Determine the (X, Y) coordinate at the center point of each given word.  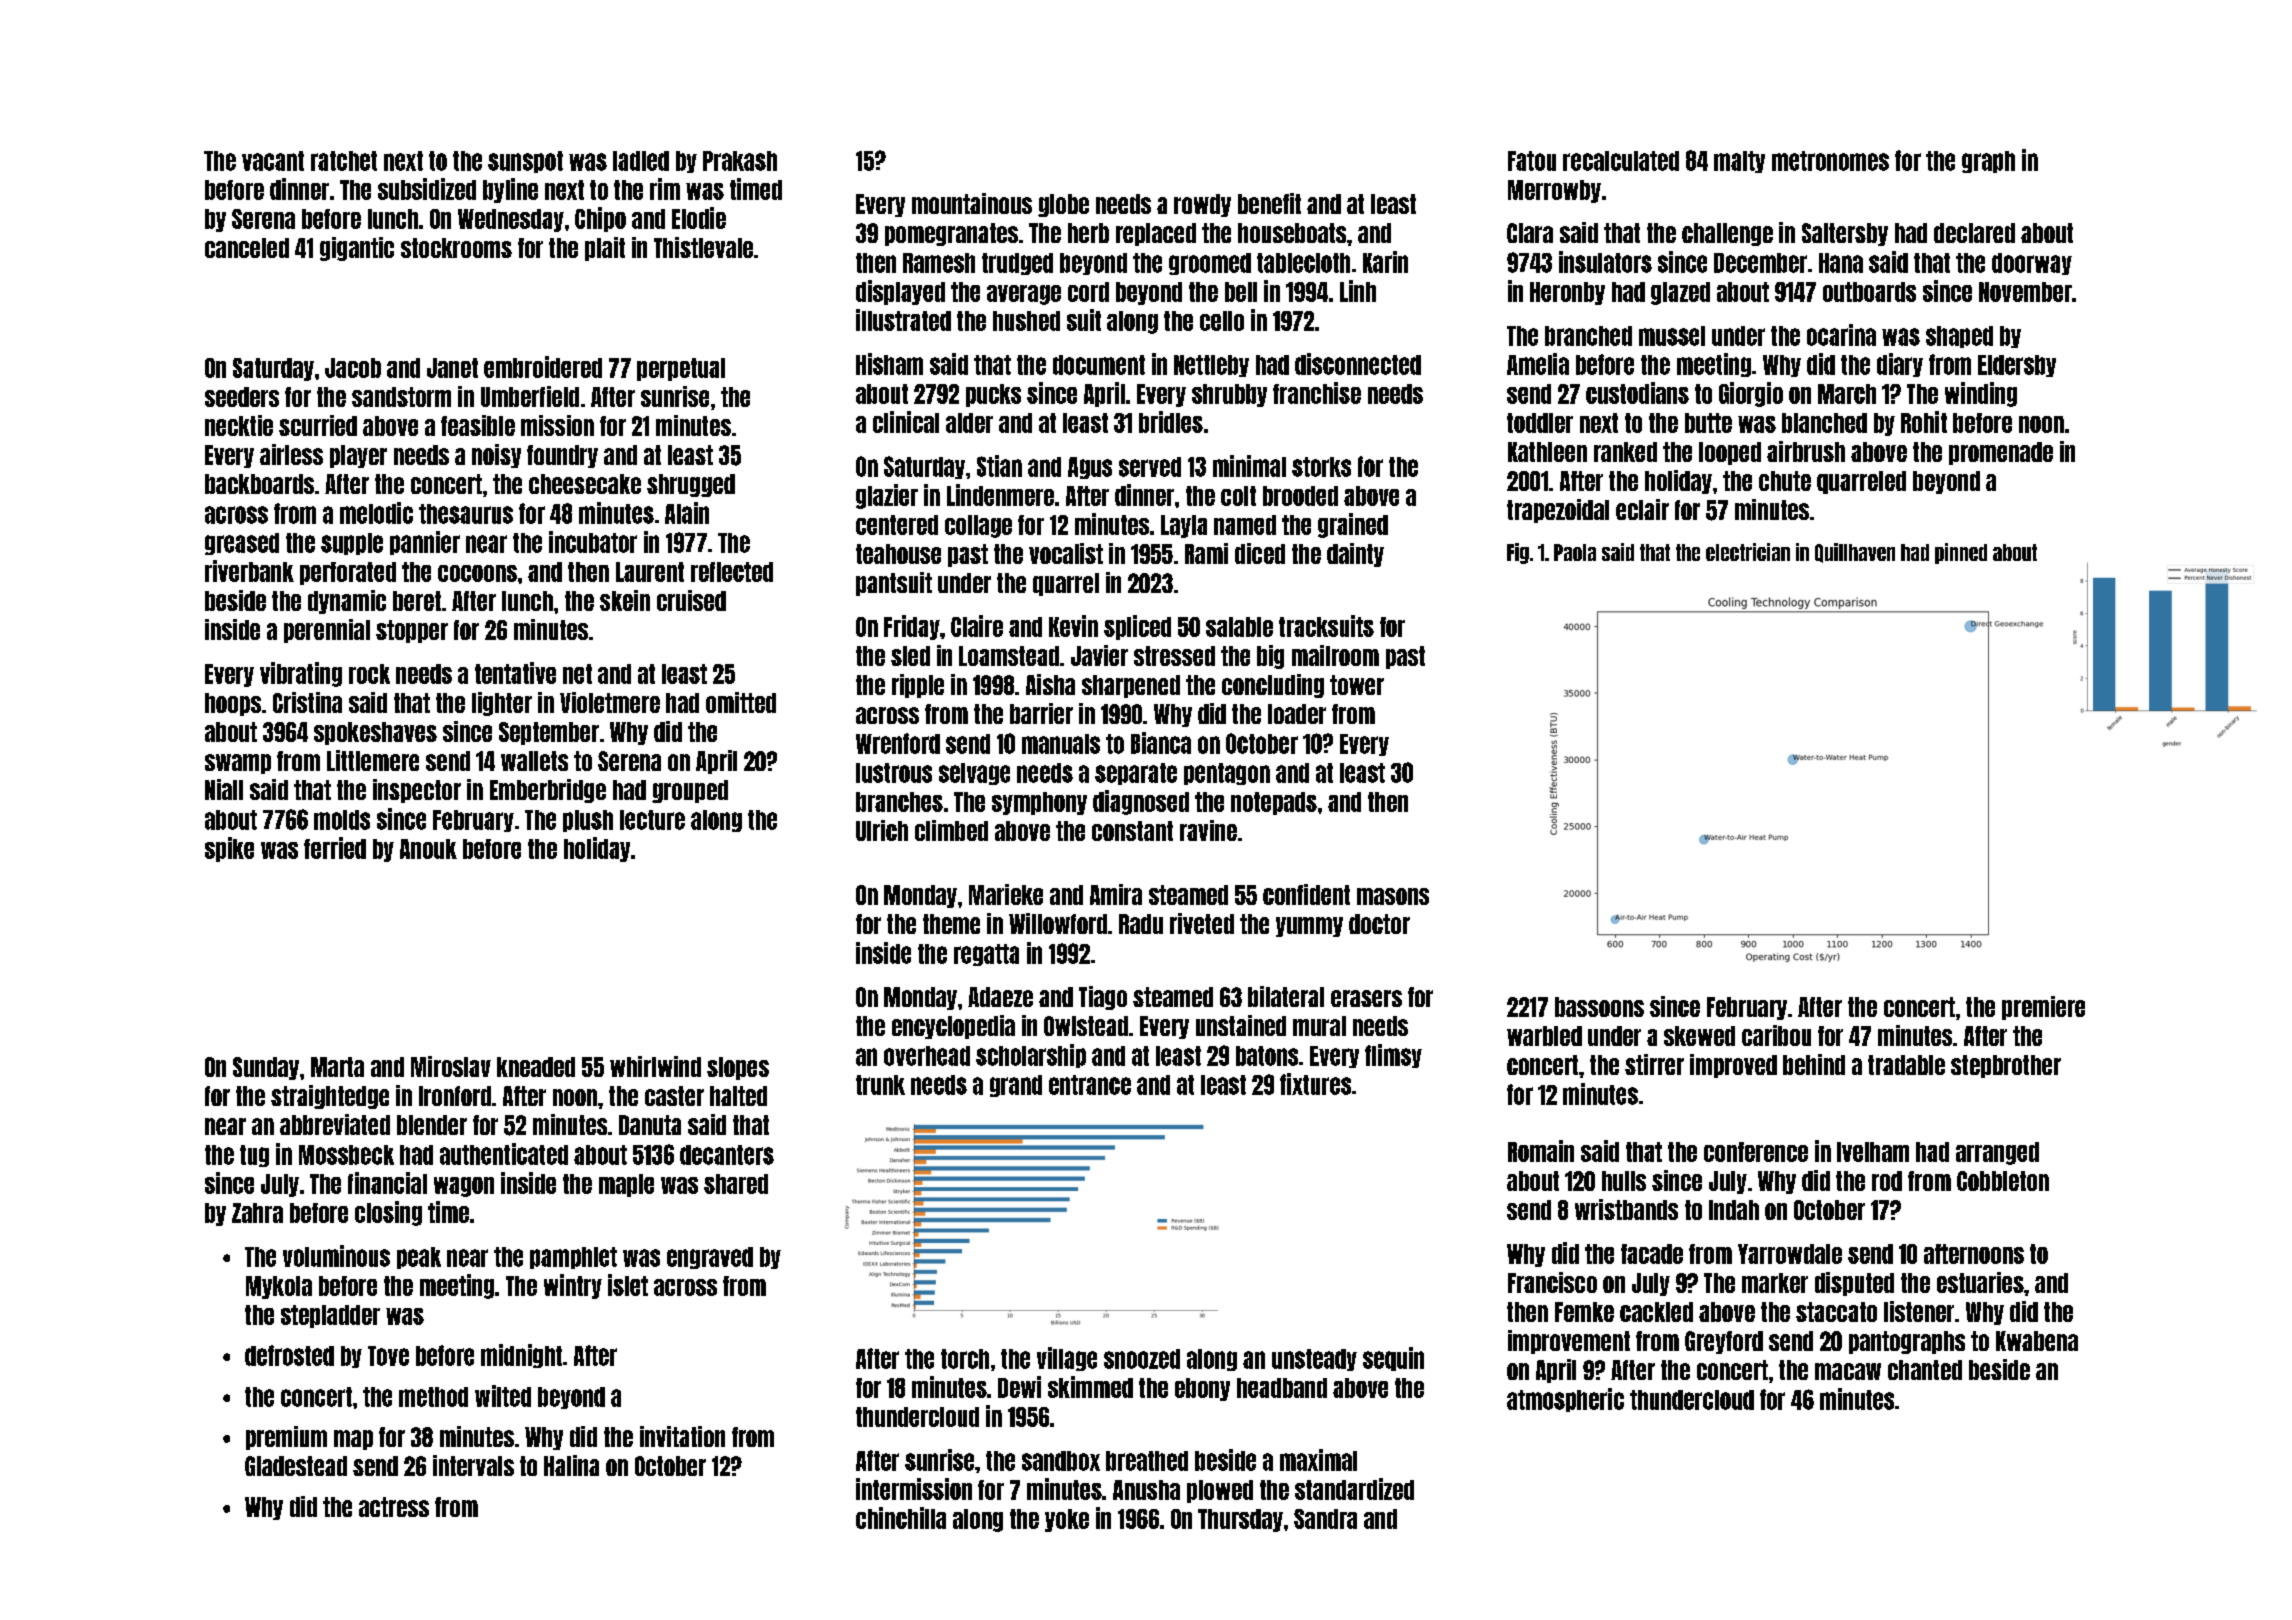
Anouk (428, 849)
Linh (1358, 291)
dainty (1355, 555)
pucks (993, 395)
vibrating (301, 674)
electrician (1748, 552)
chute (1785, 481)
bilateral (1286, 996)
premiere (2043, 1008)
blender (432, 1125)
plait (605, 249)
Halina (571, 1465)
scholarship (1031, 1056)
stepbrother (2006, 1066)
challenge (1727, 234)
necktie (239, 425)
